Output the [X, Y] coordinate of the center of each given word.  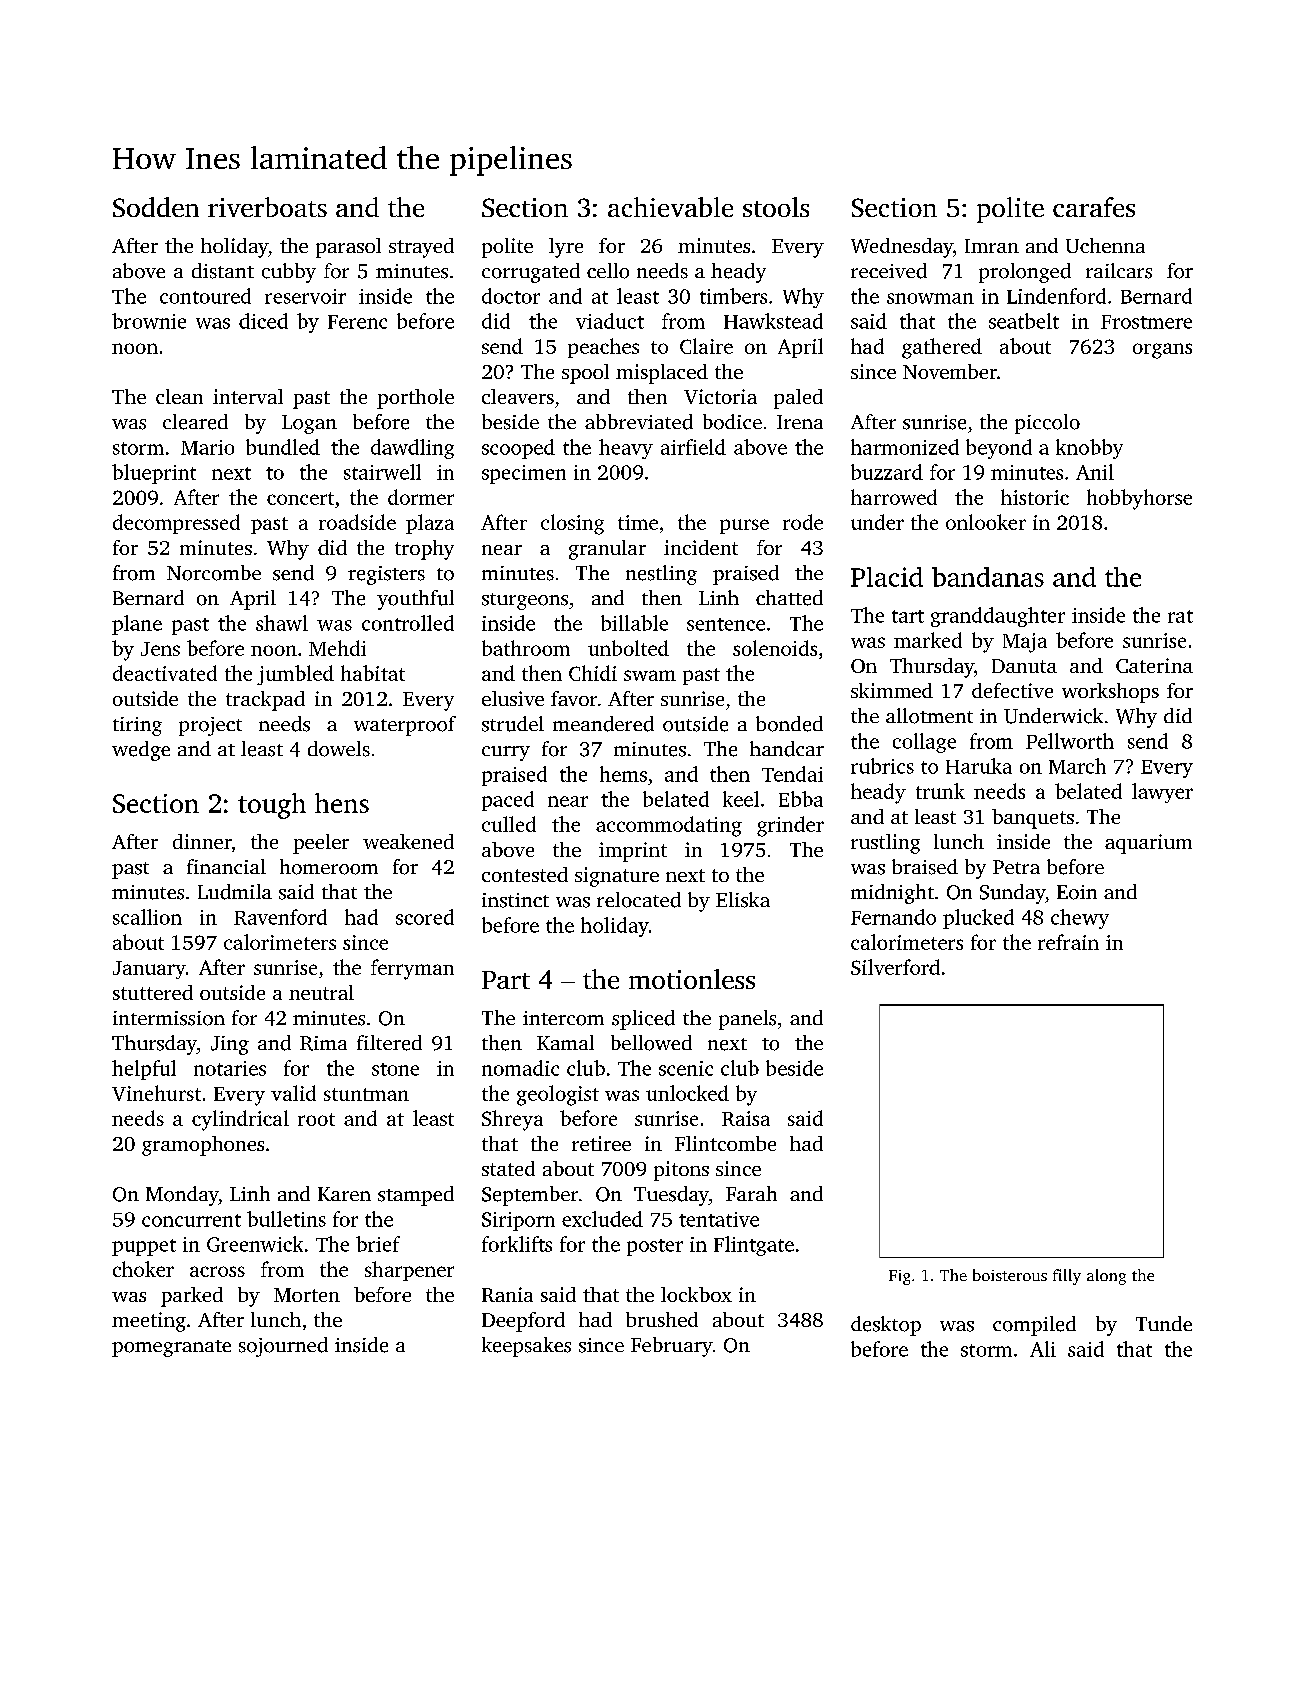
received [889, 271]
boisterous [1010, 1275]
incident [701, 547]
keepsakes [526, 1347]
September [530, 1196]
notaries [230, 1068]
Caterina [1154, 665]
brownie [149, 321]
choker [143, 1269]
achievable [670, 207]
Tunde [1164, 1323]
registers [386, 575]
